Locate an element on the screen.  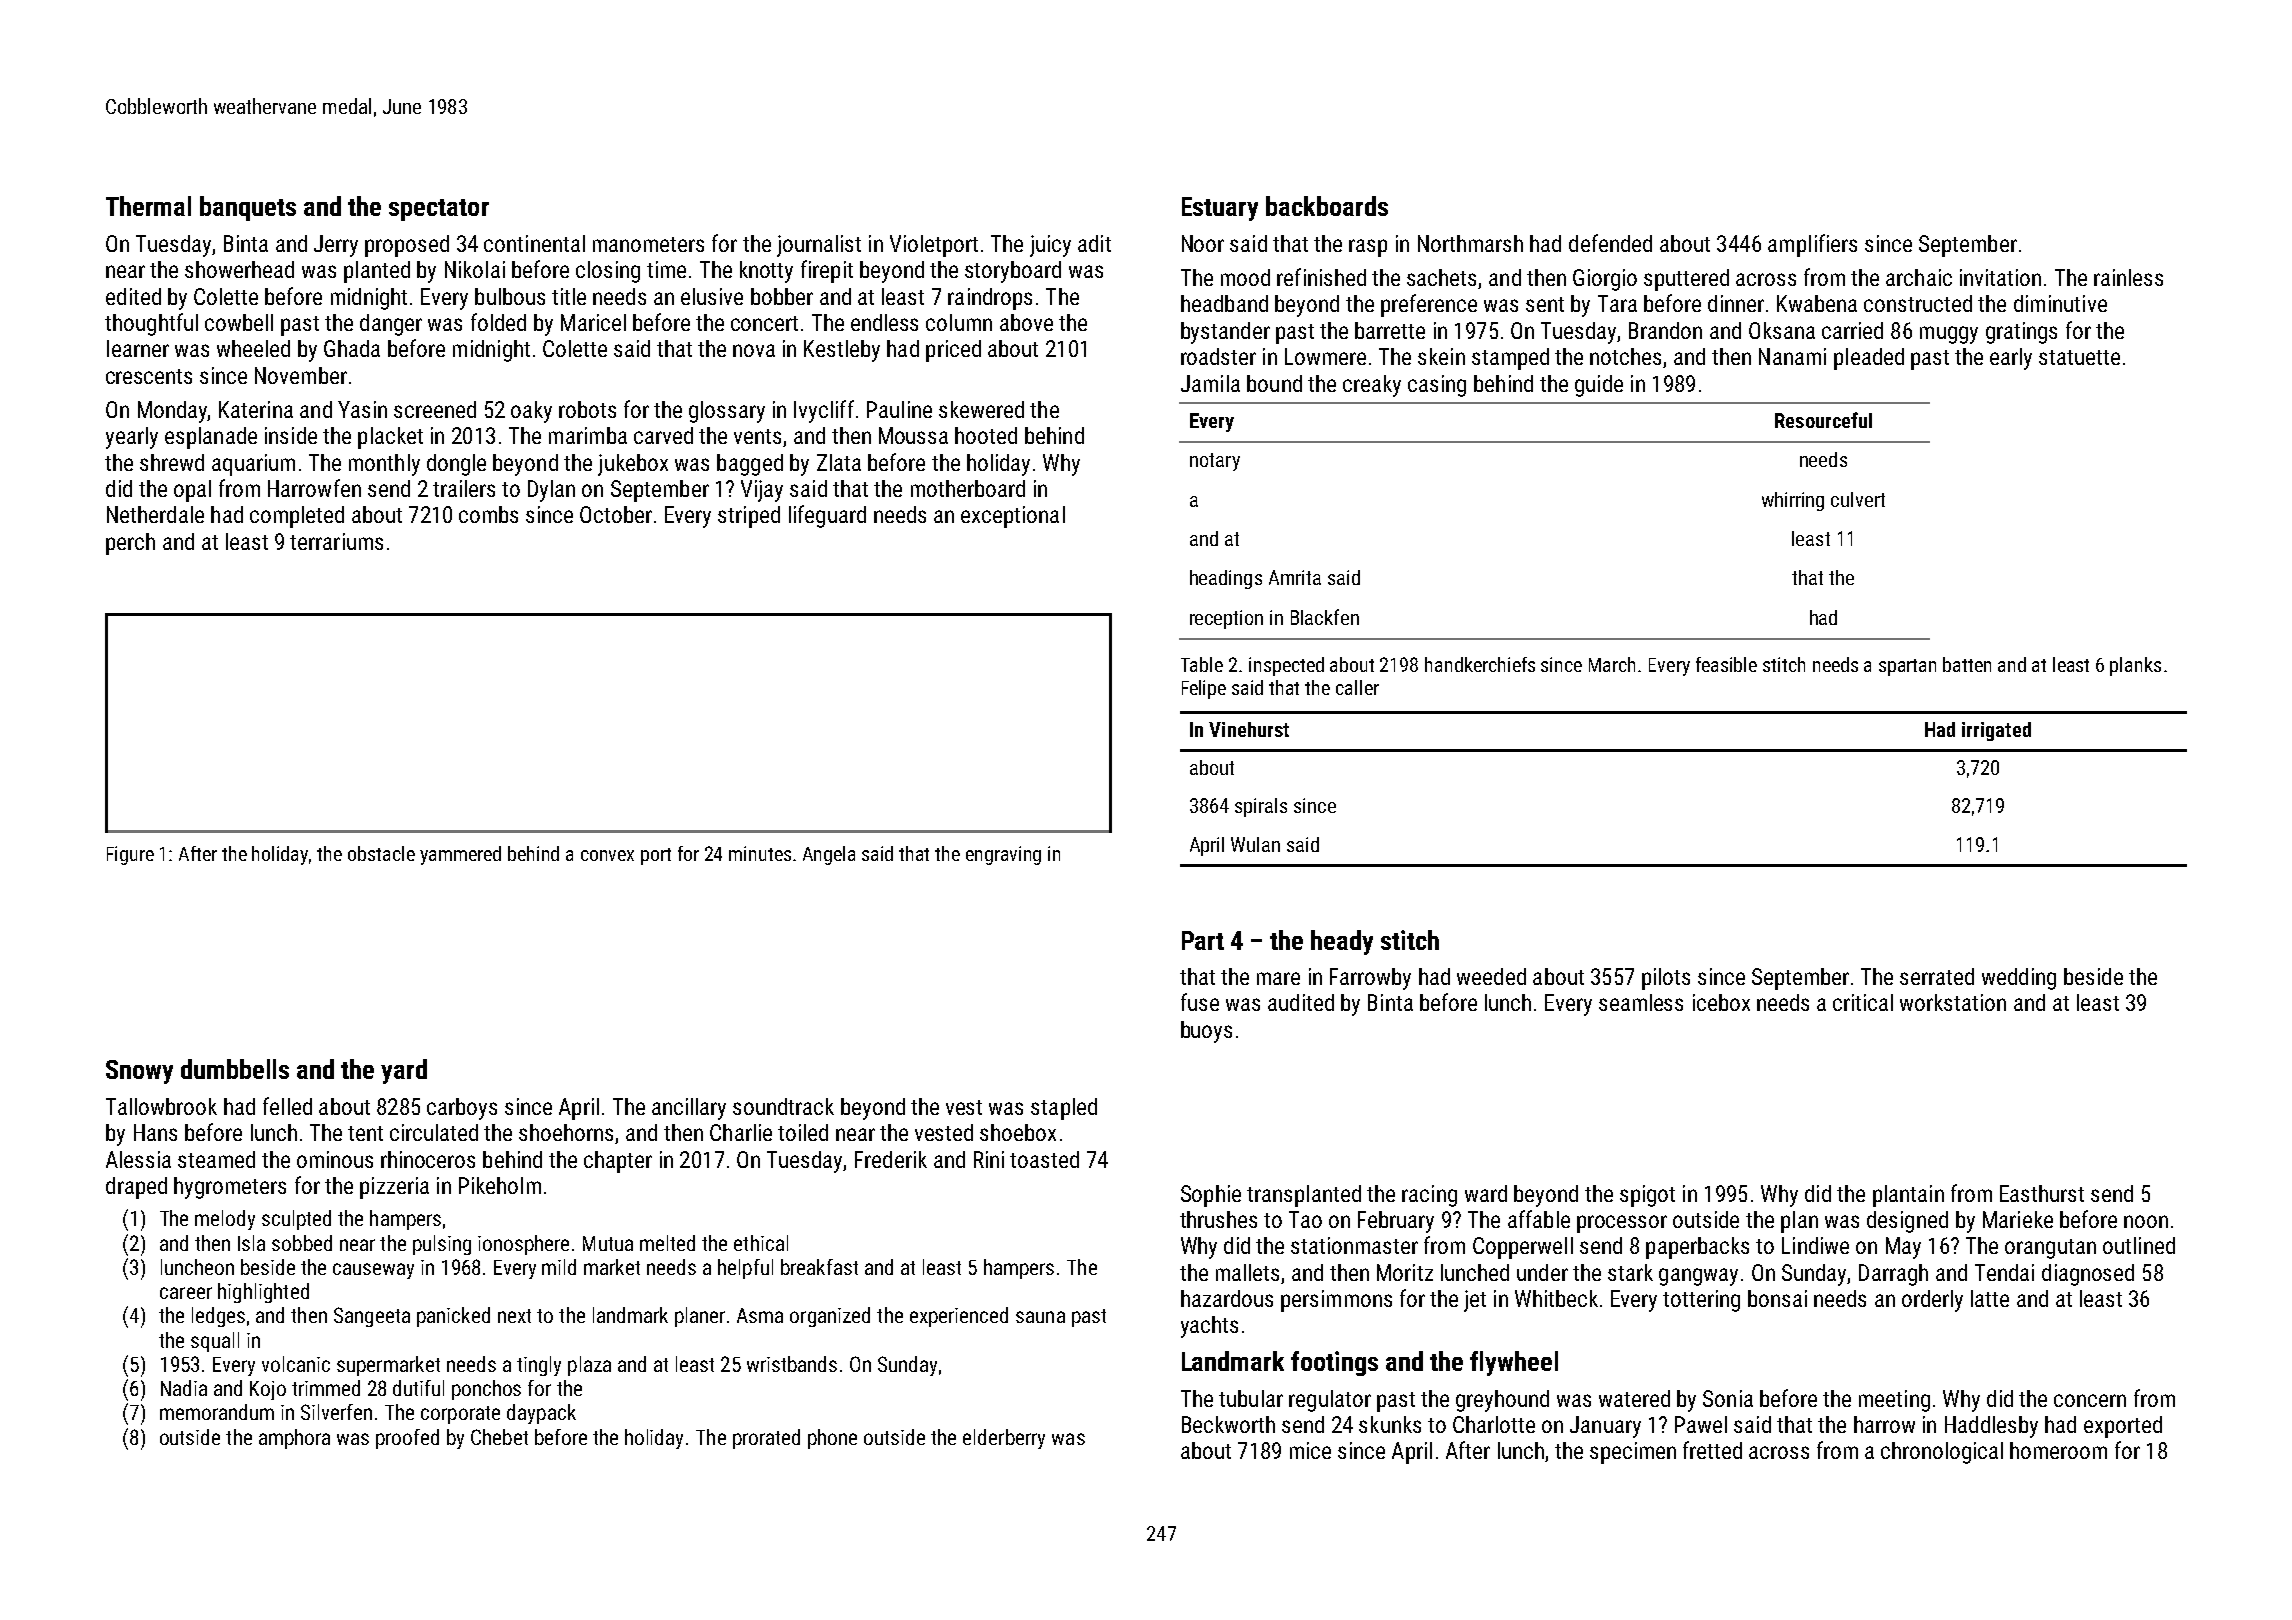
perch is located at coordinates (130, 544).
